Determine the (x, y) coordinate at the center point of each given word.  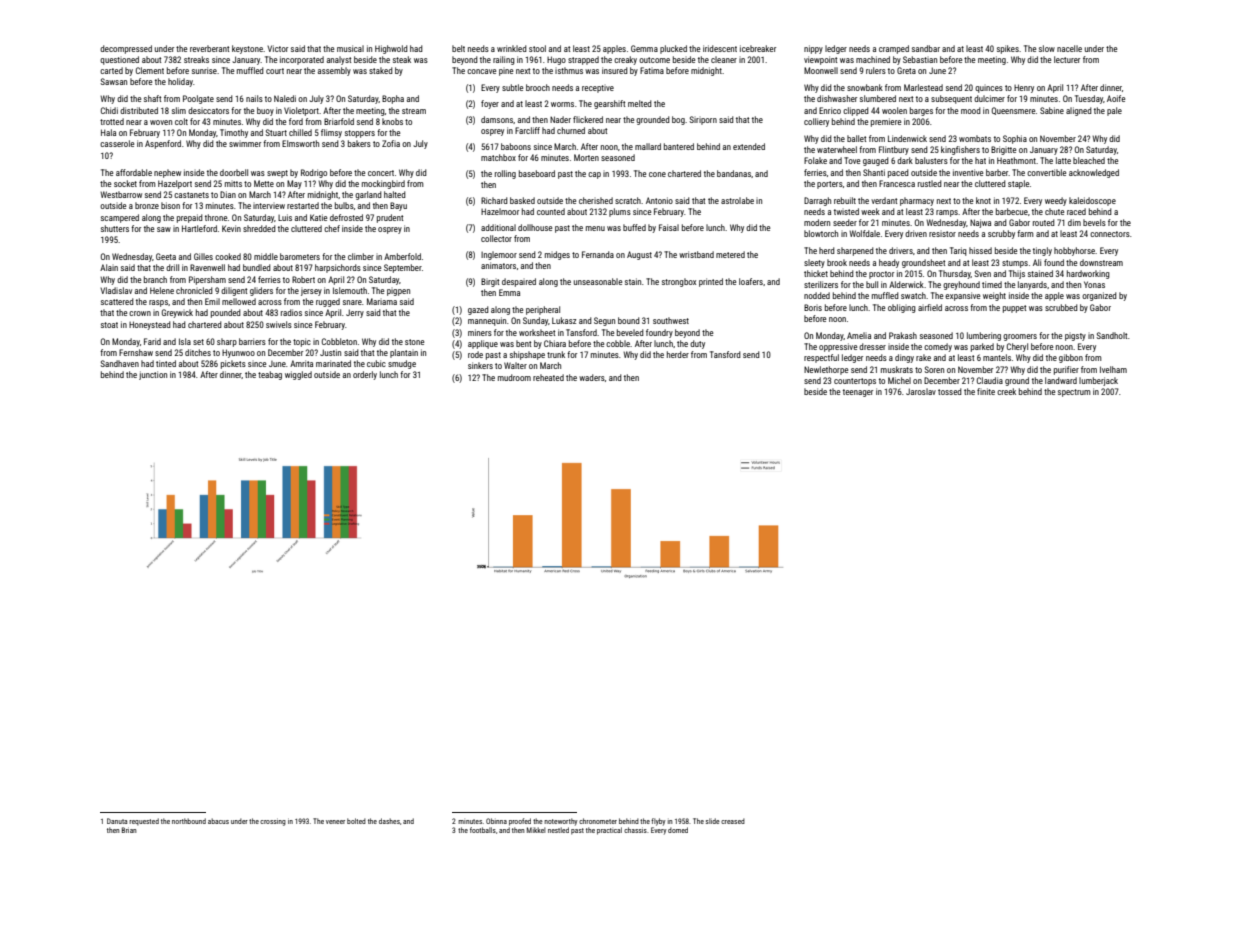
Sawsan (113, 81)
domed (678, 830)
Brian (129, 830)
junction (153, 375)
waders (592, 377)
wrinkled (512, 48)
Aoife (1116, 98)
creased (733, 821)
